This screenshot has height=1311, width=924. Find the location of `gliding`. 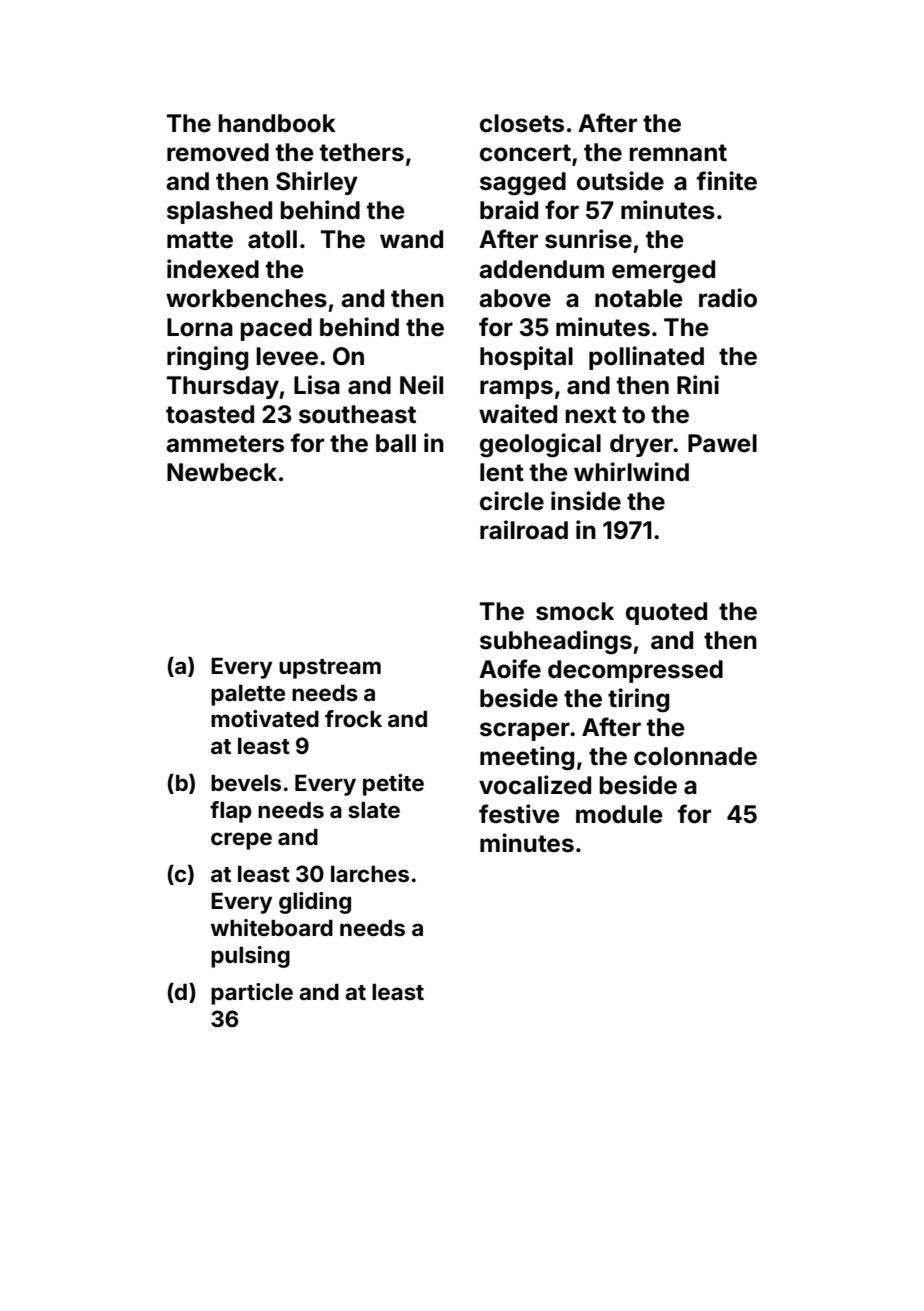

gliding is located at coordinates (315, 903).
